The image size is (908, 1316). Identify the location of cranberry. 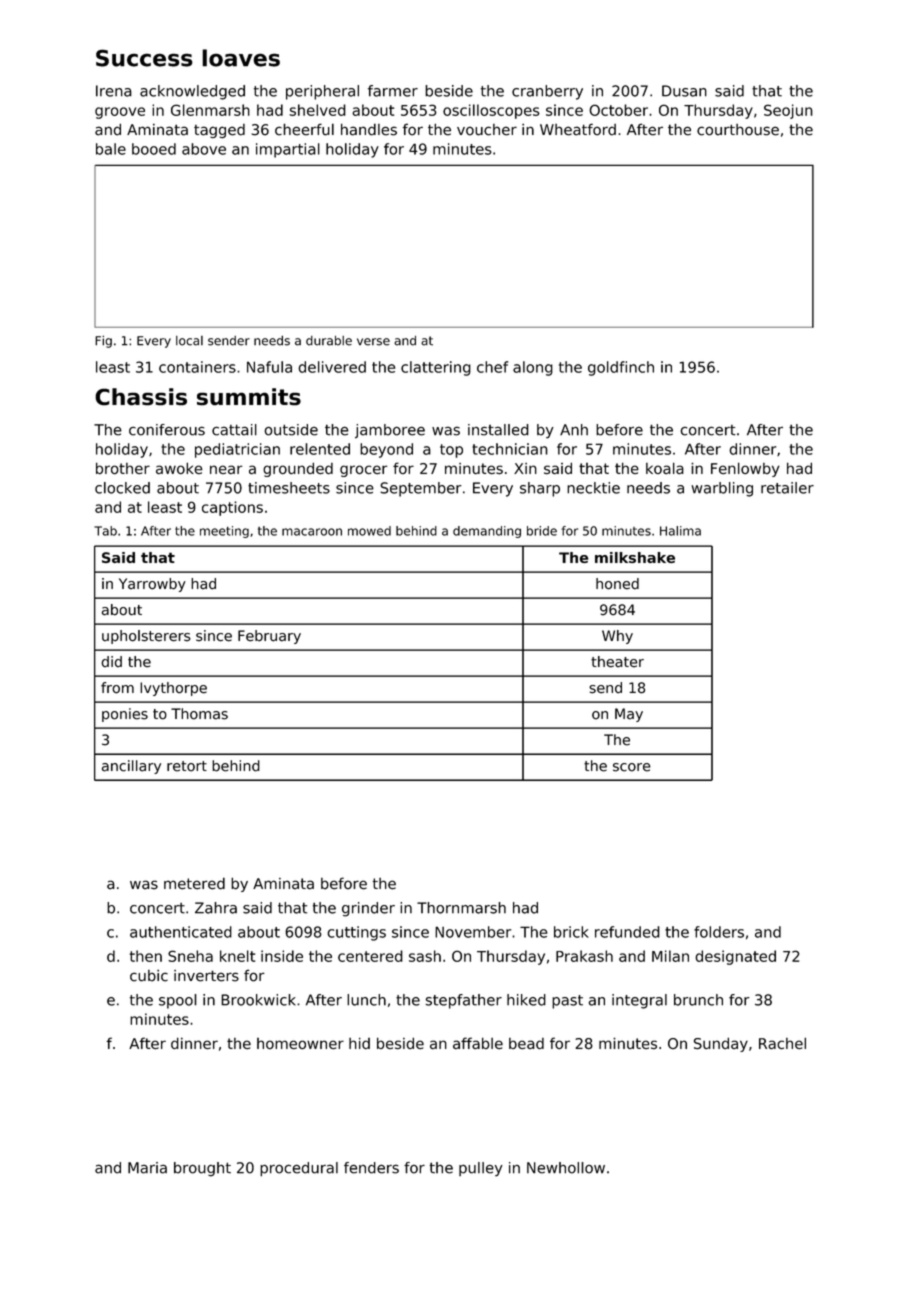
(547, 92).
